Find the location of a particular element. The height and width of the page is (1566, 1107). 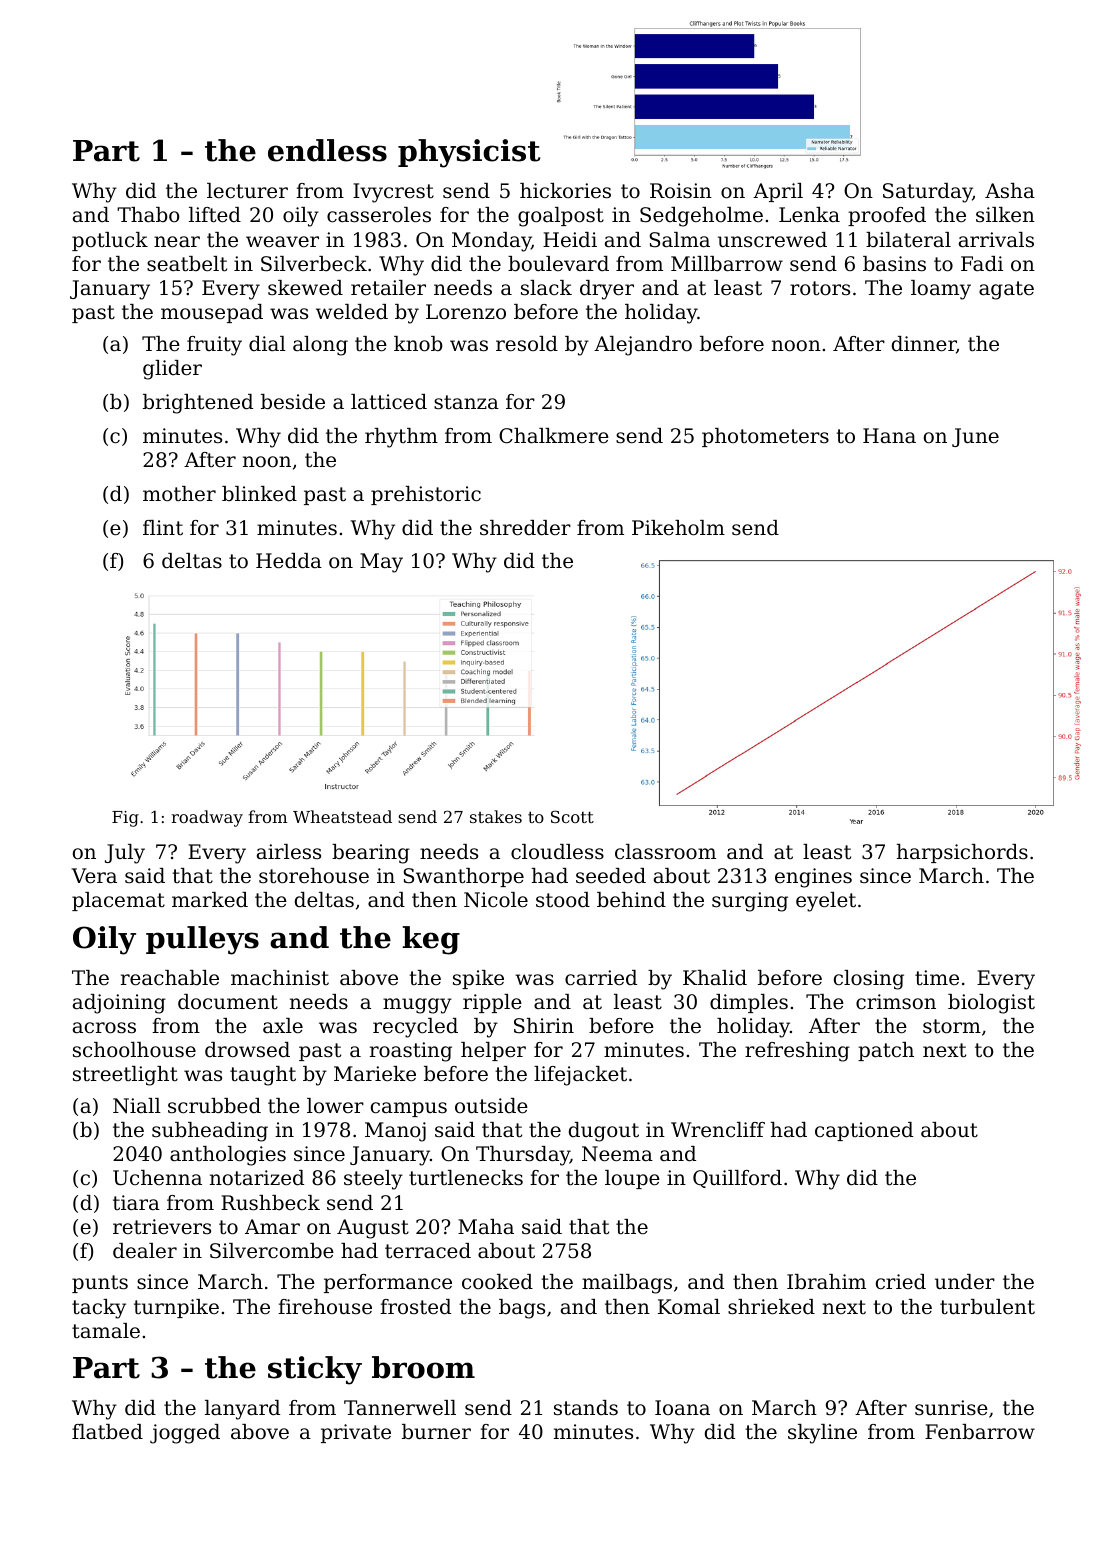

silken is located at coordinates (1005, 214).
